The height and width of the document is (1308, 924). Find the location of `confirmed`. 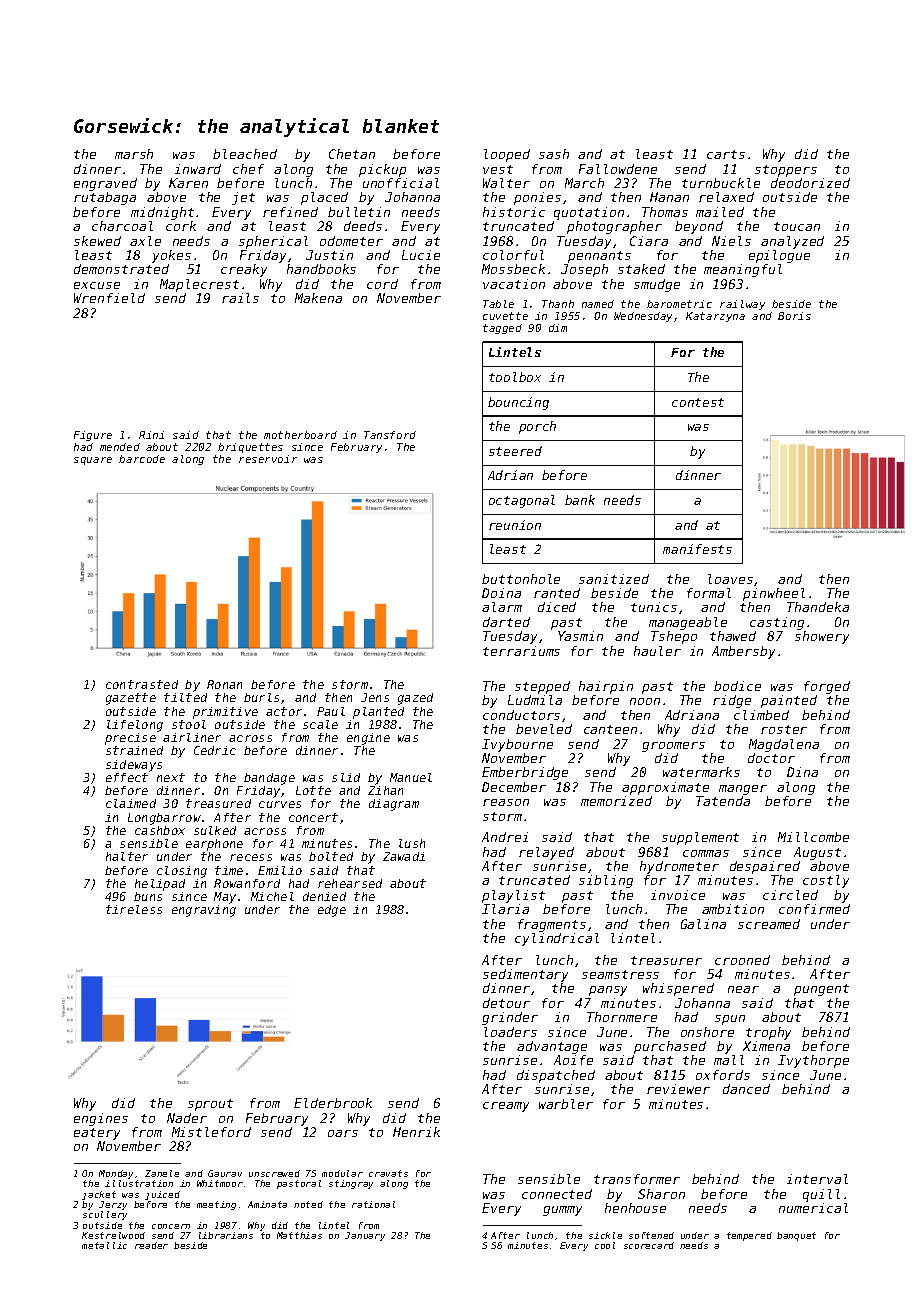

confirmed is located at coordinates (814, 909).
